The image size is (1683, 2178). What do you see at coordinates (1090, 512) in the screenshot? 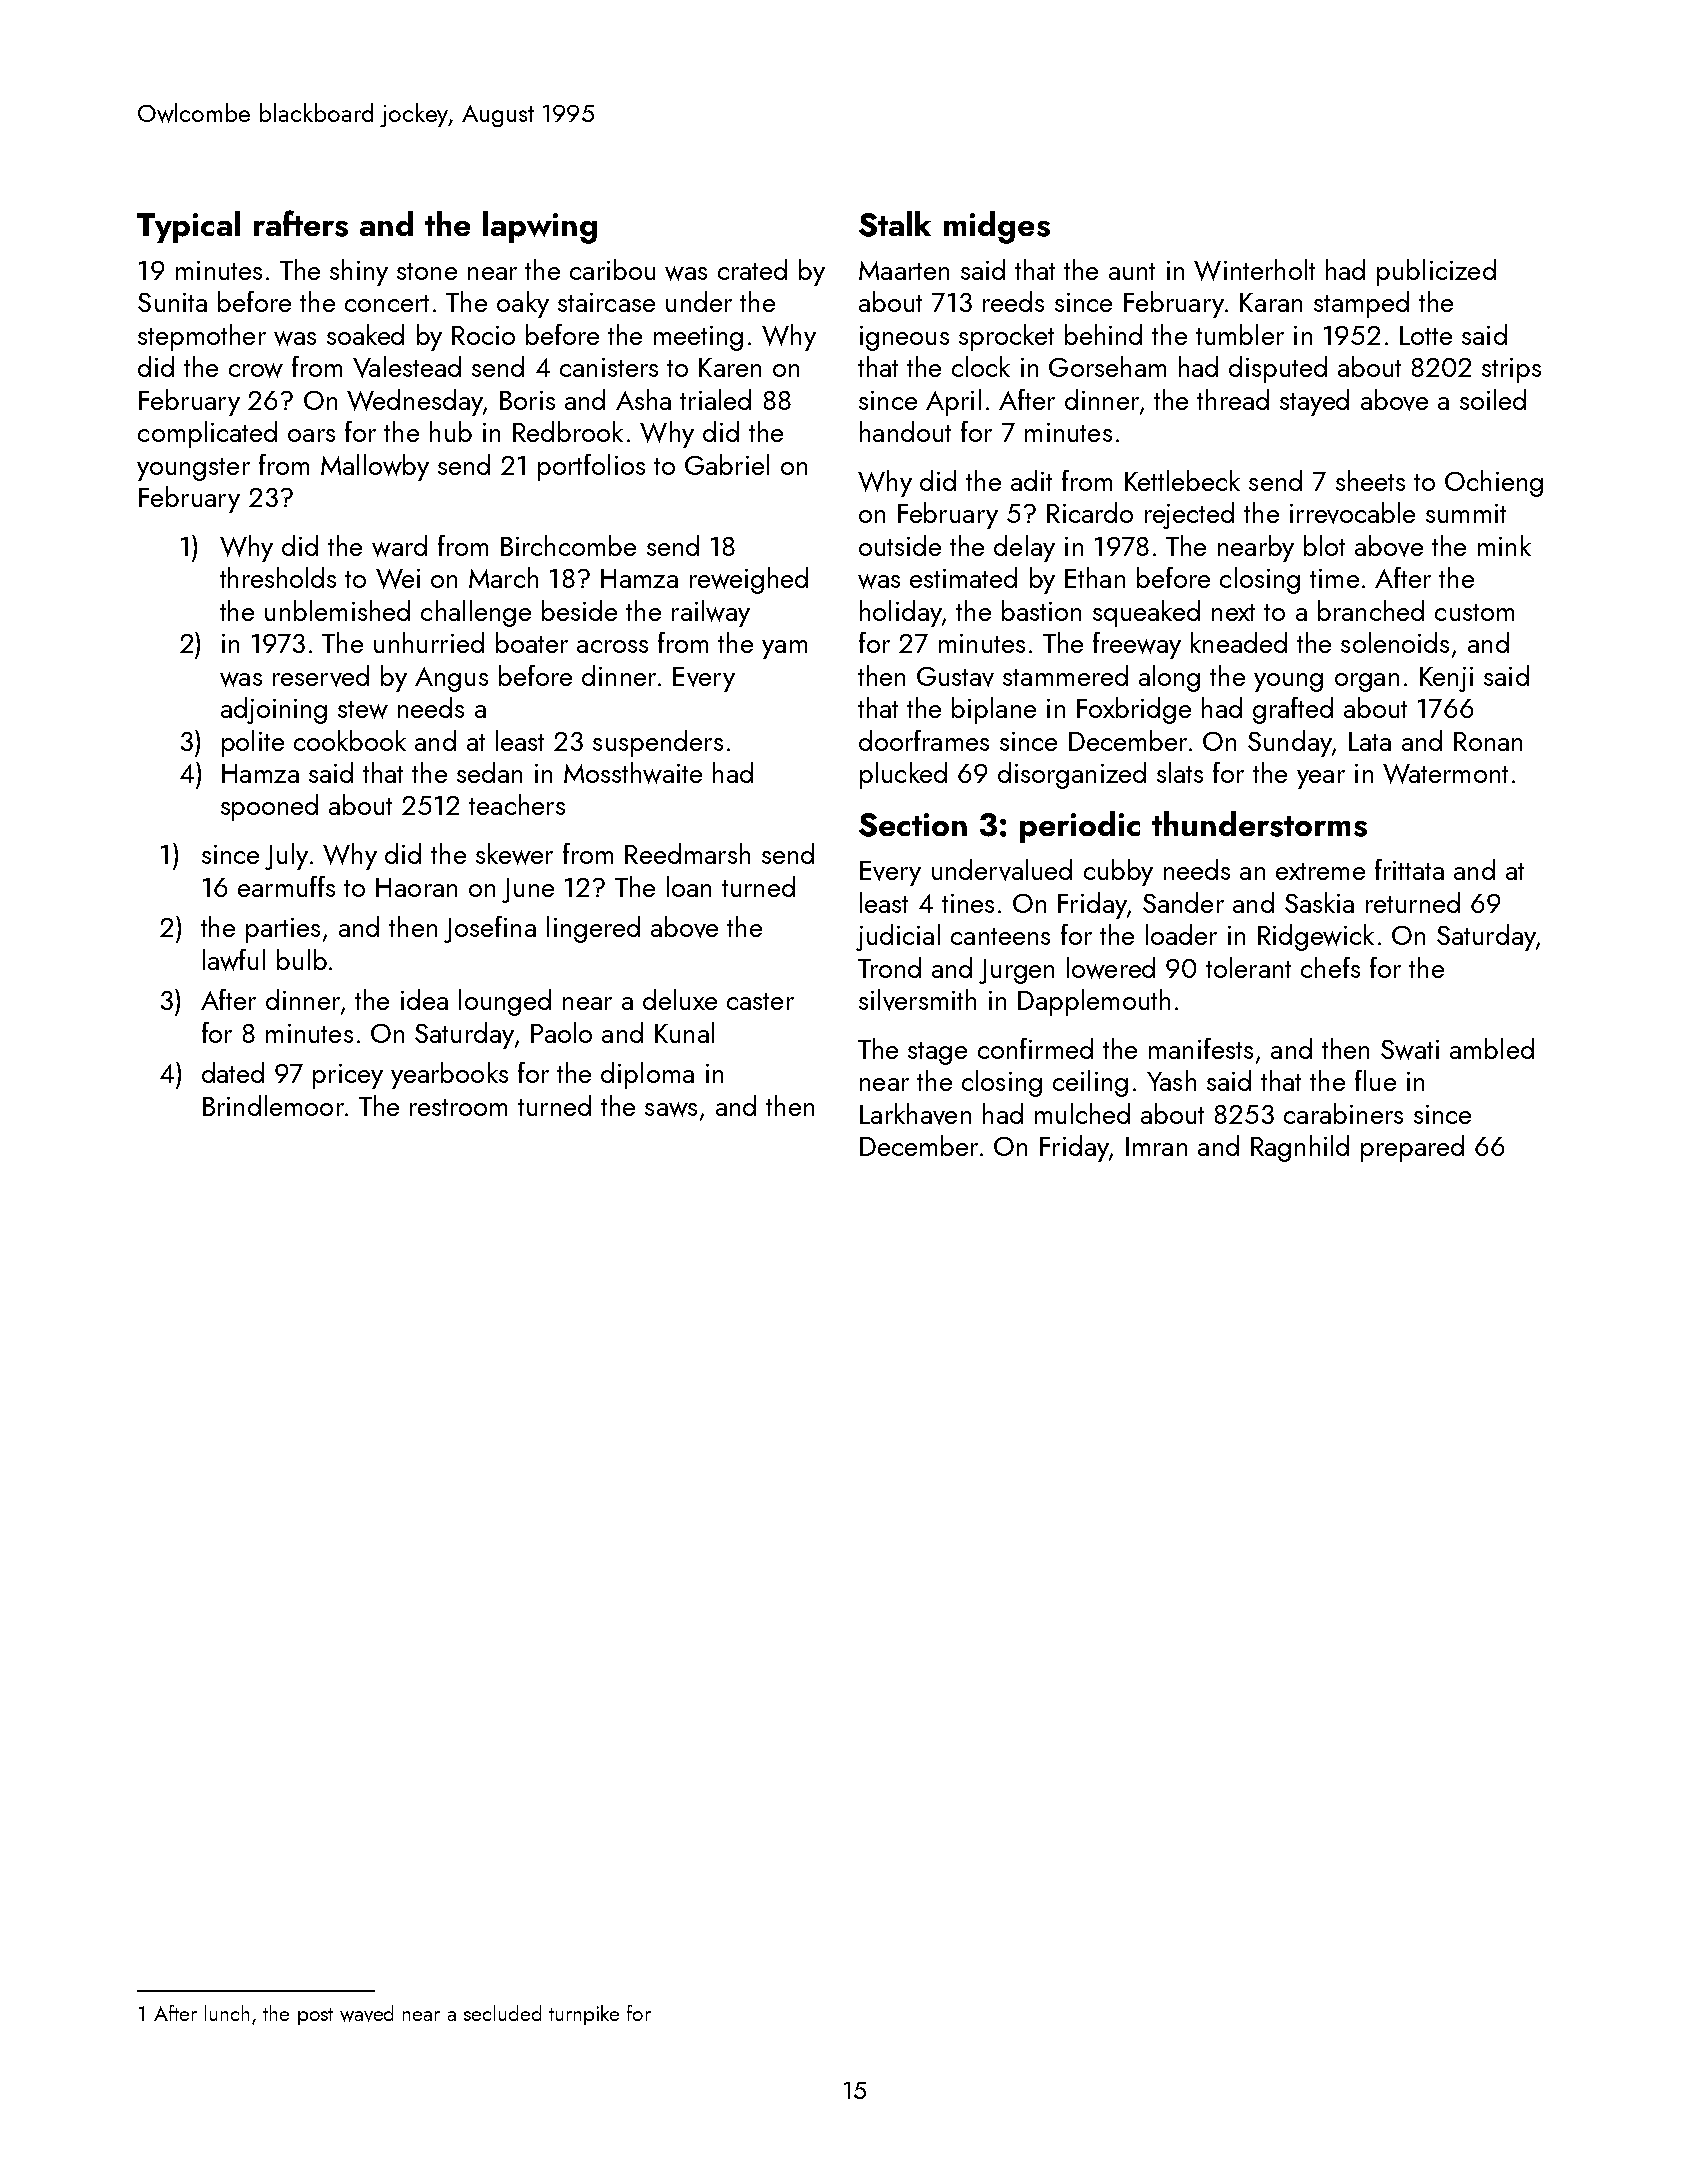
I see `Ricardo` at bounding box center [1090, 512].
